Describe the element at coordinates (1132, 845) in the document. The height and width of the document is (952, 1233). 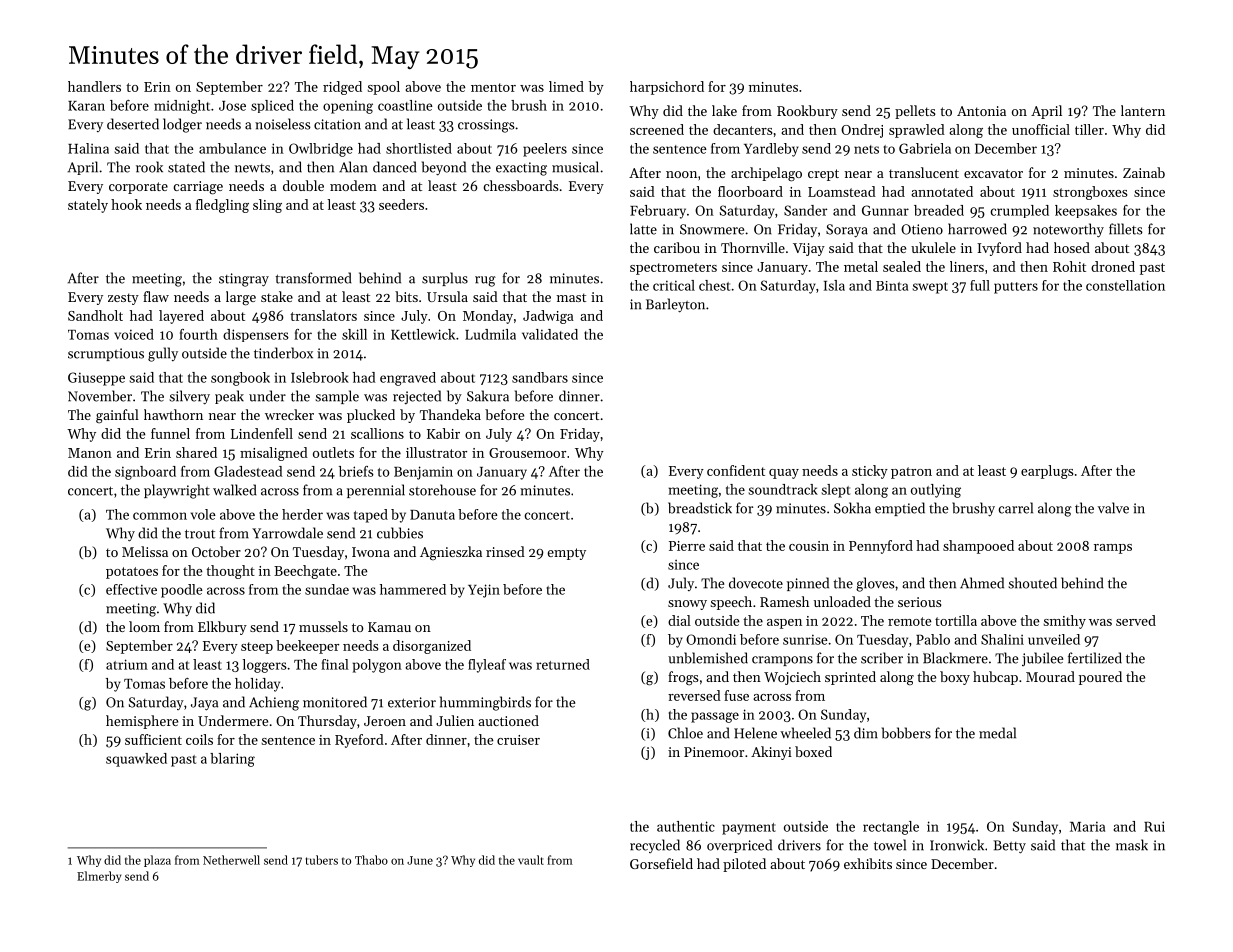
I see `mask` at that location.
